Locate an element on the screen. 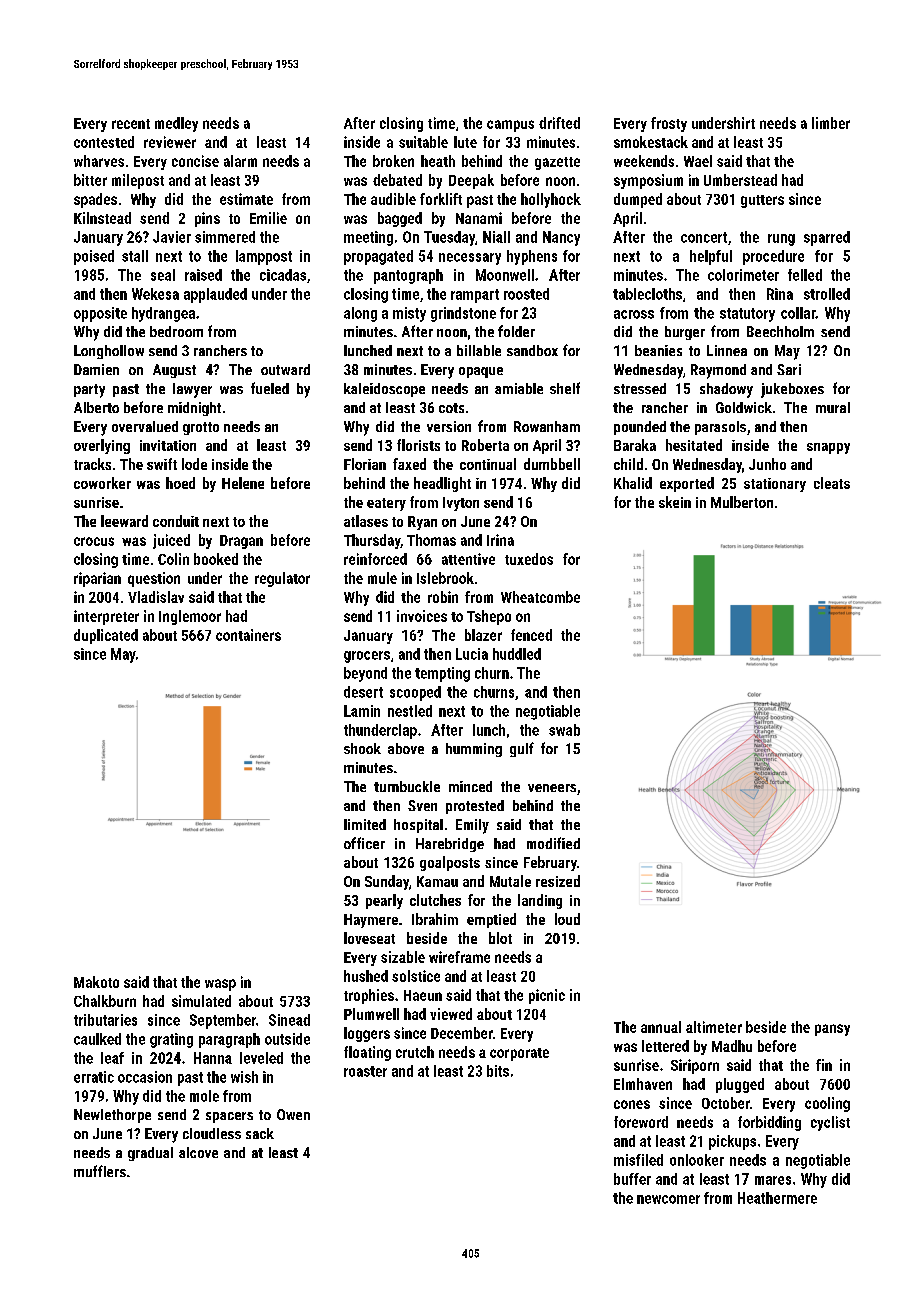 The width and height of the screenshot is (924, 1308). limber is located at coordinates (831, 123).
